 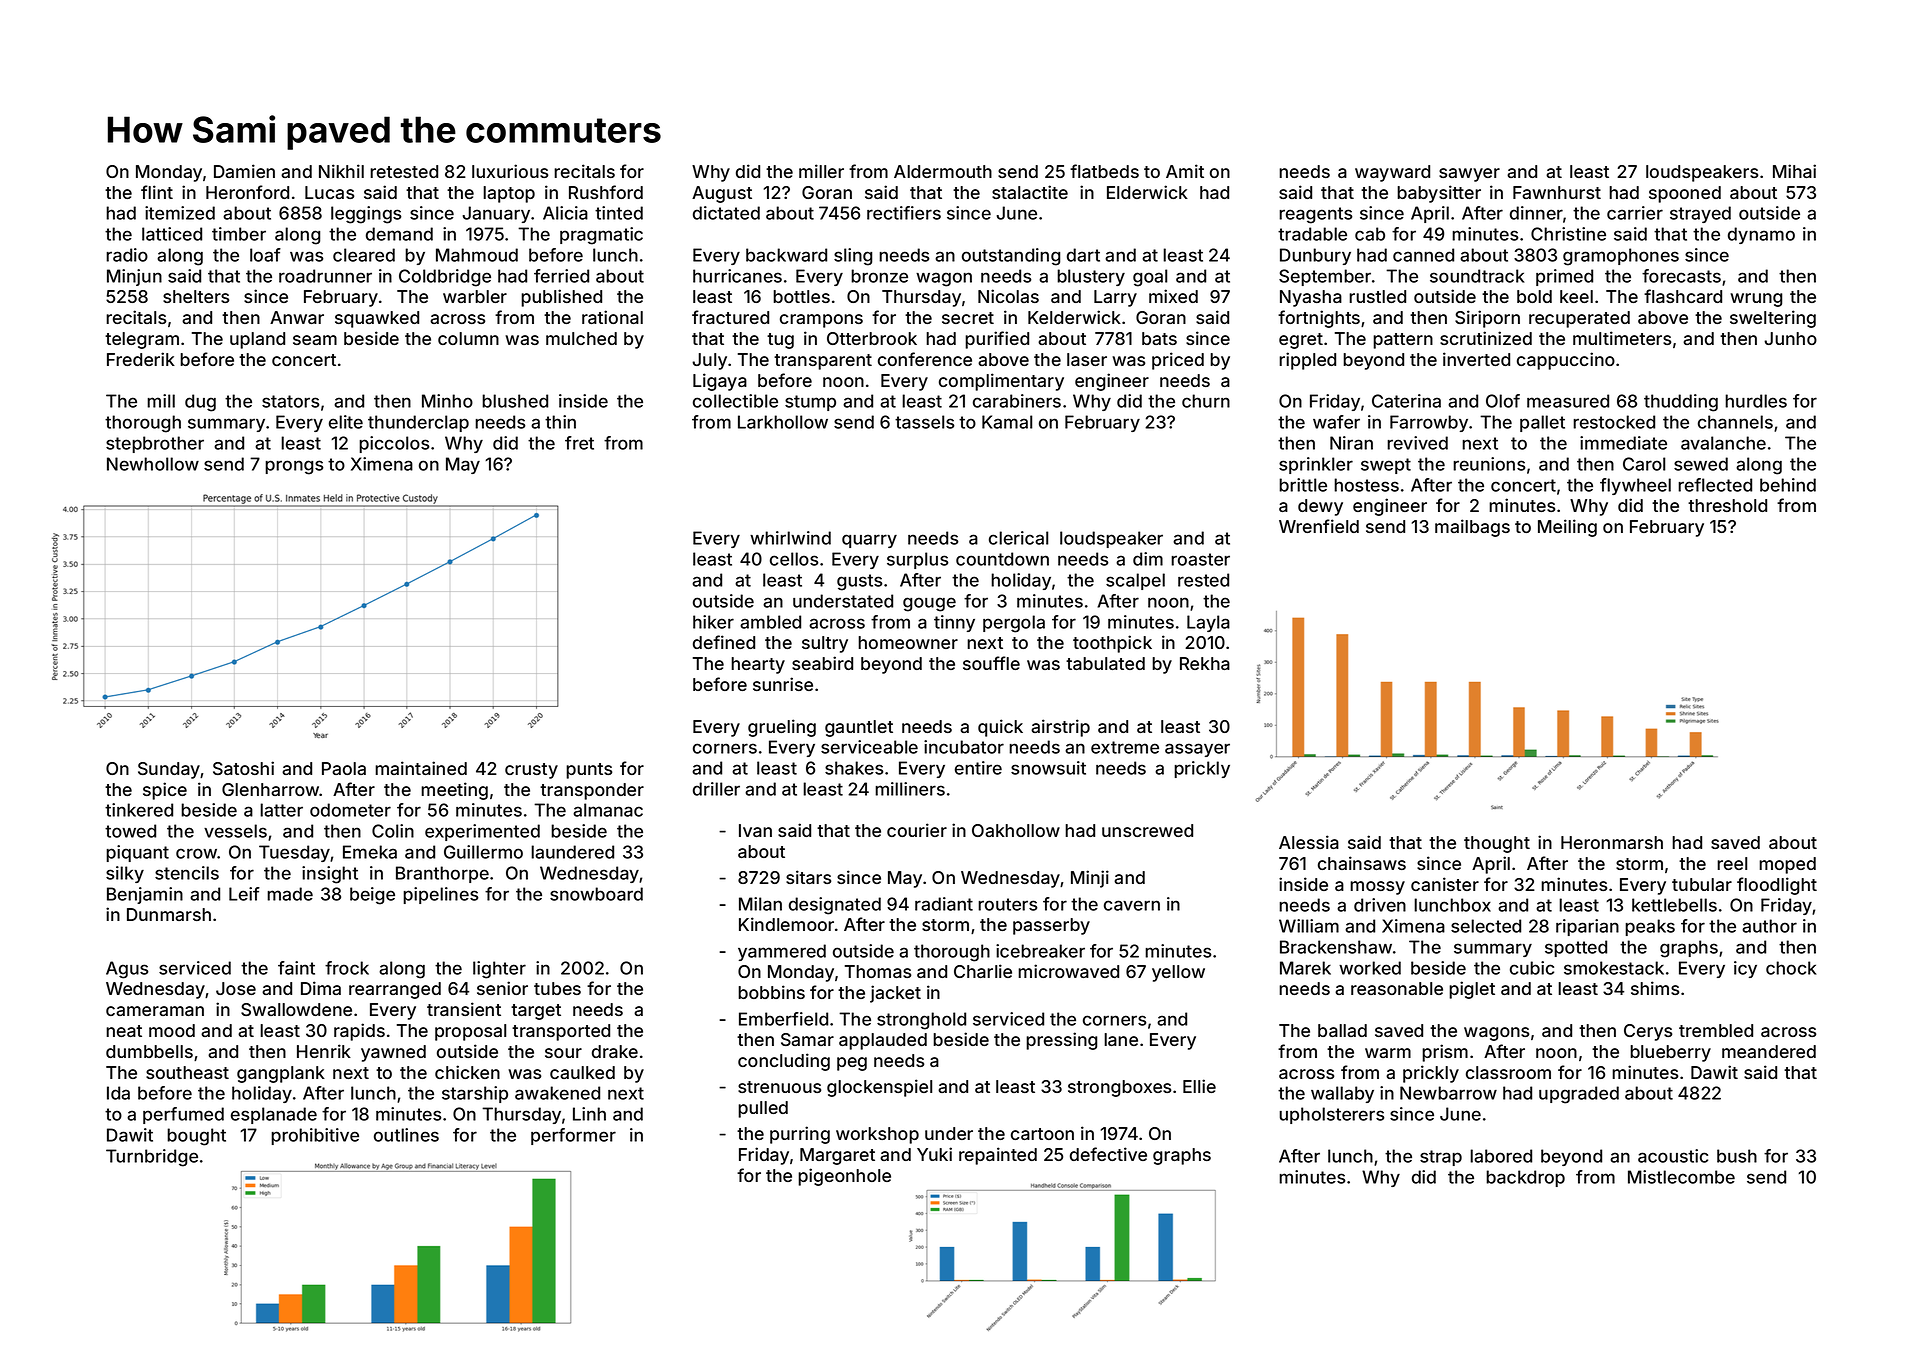 What do you see at coordinates (1472, 528) in the image?
I see `mailbags` at bounding box center [1472, 528].
